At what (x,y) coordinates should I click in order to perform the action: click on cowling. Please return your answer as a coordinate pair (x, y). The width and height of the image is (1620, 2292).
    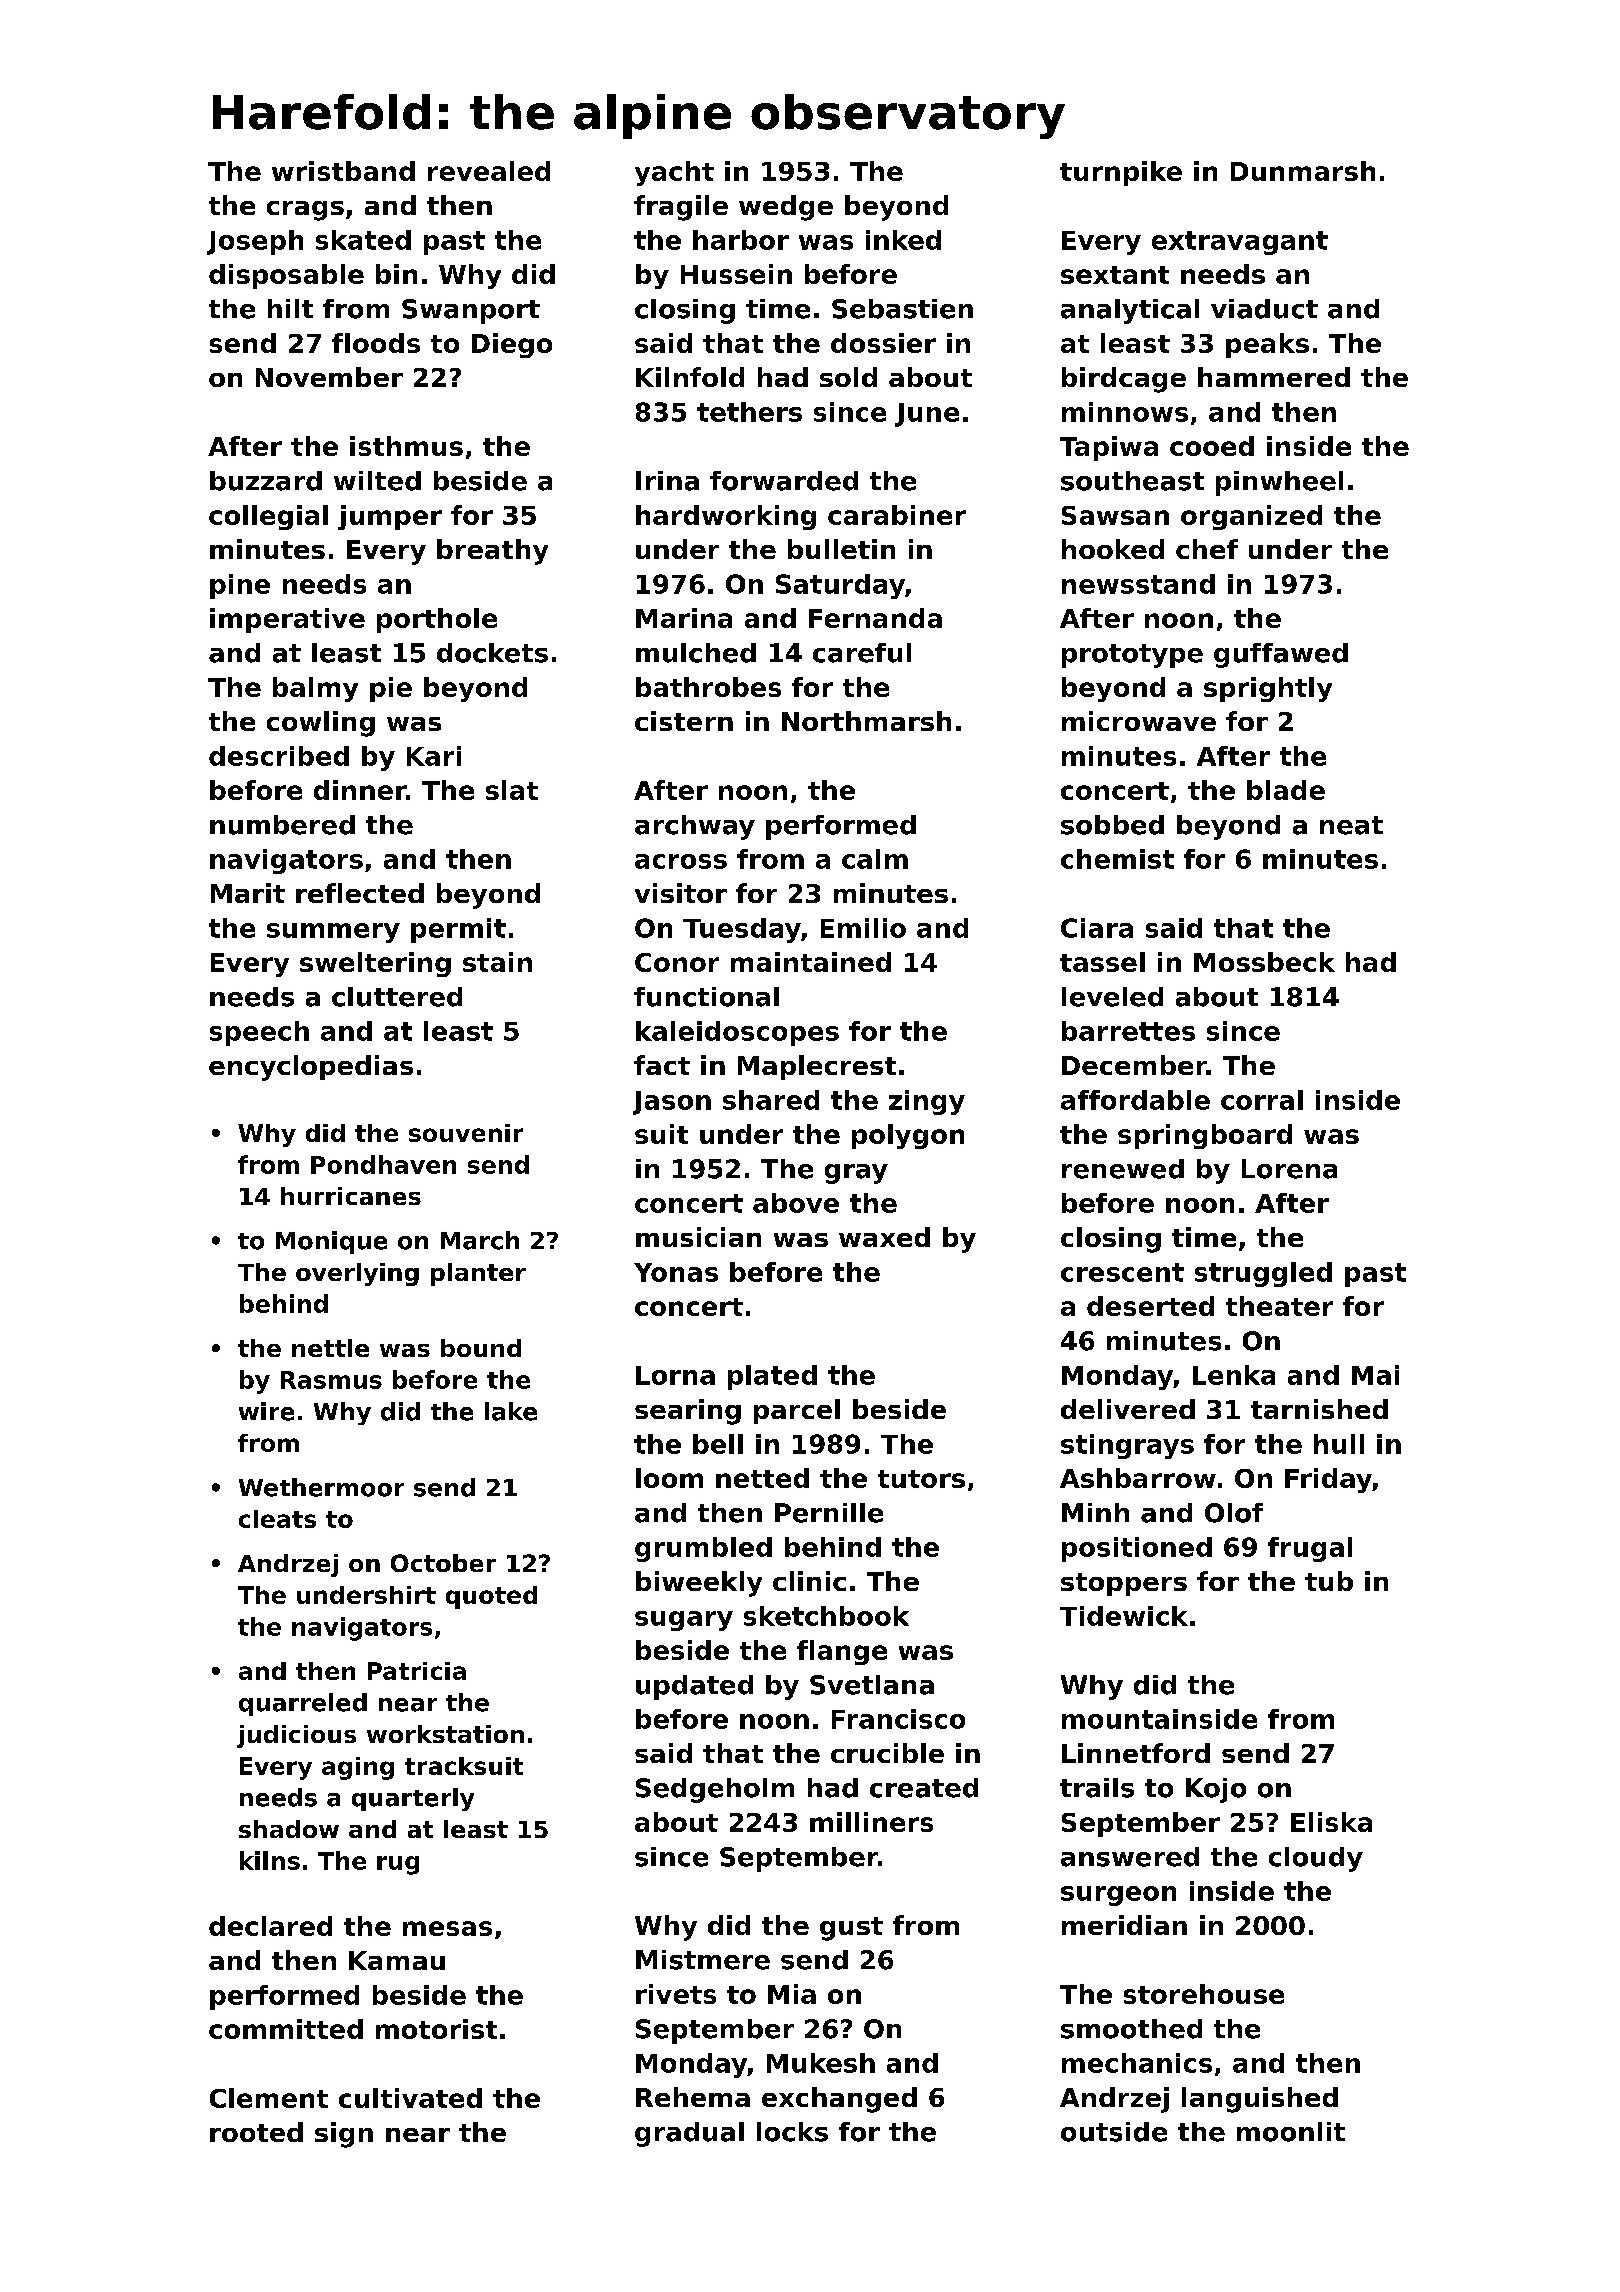
    Looking at the image, I should click on (321, 724).
